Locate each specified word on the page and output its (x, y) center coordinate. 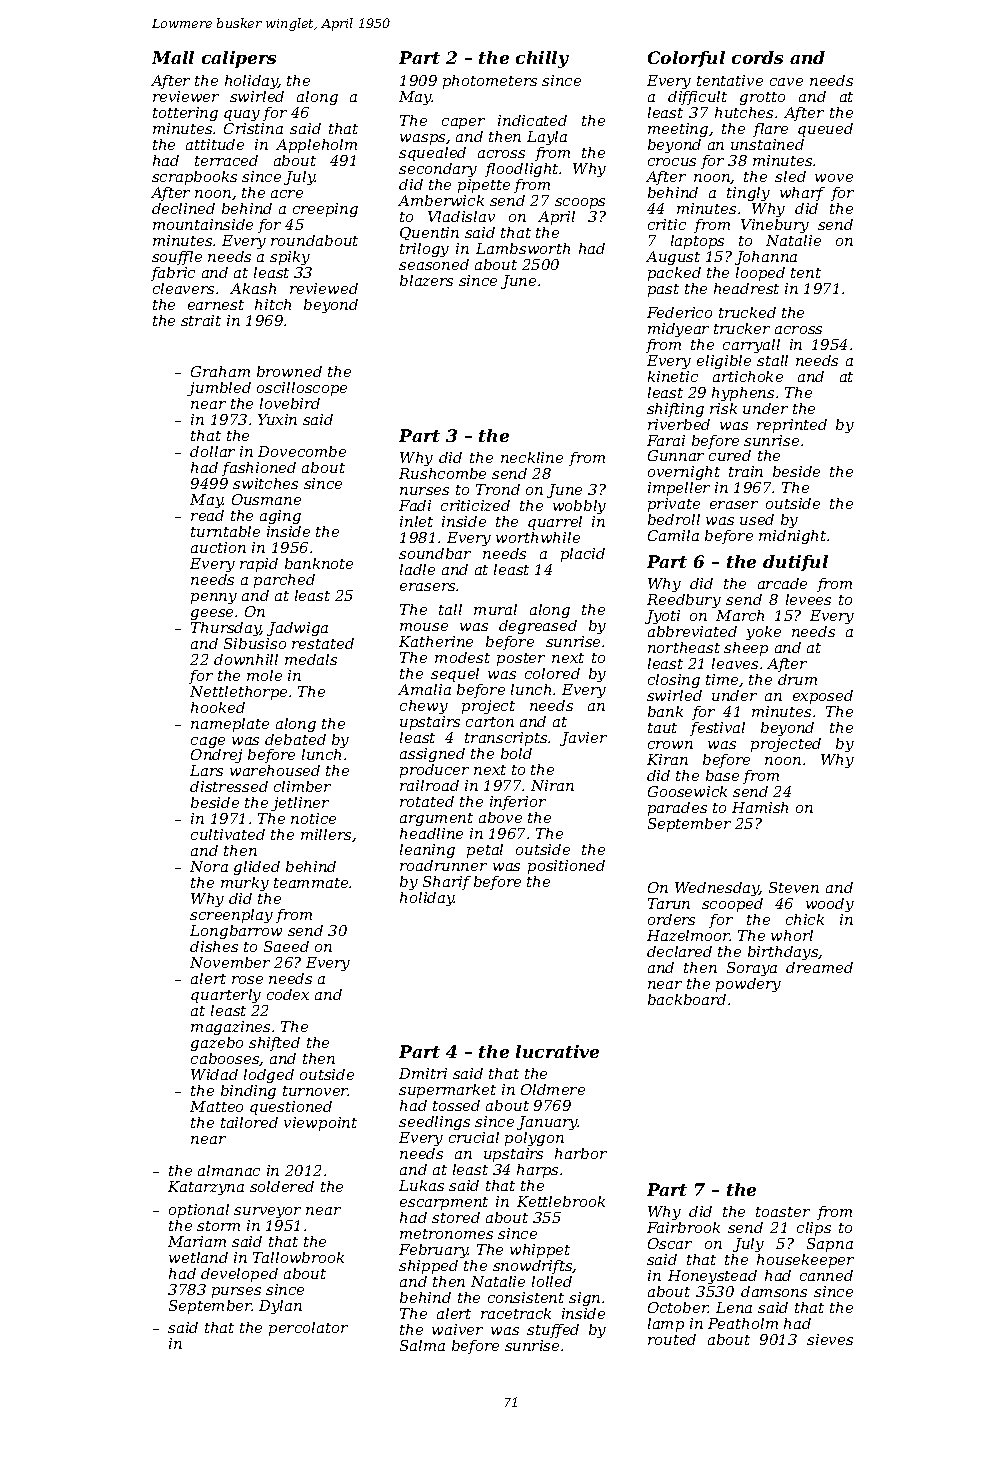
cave (786, 82)
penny (214, 598)
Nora (209, 866)
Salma (422, 1345)
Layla (547, 138)
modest (462, 657)
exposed (823, 697)
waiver (457, 1329)
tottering (185, 114)
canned (826, 1275)
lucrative (557, 1051)
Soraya (752, 969)
